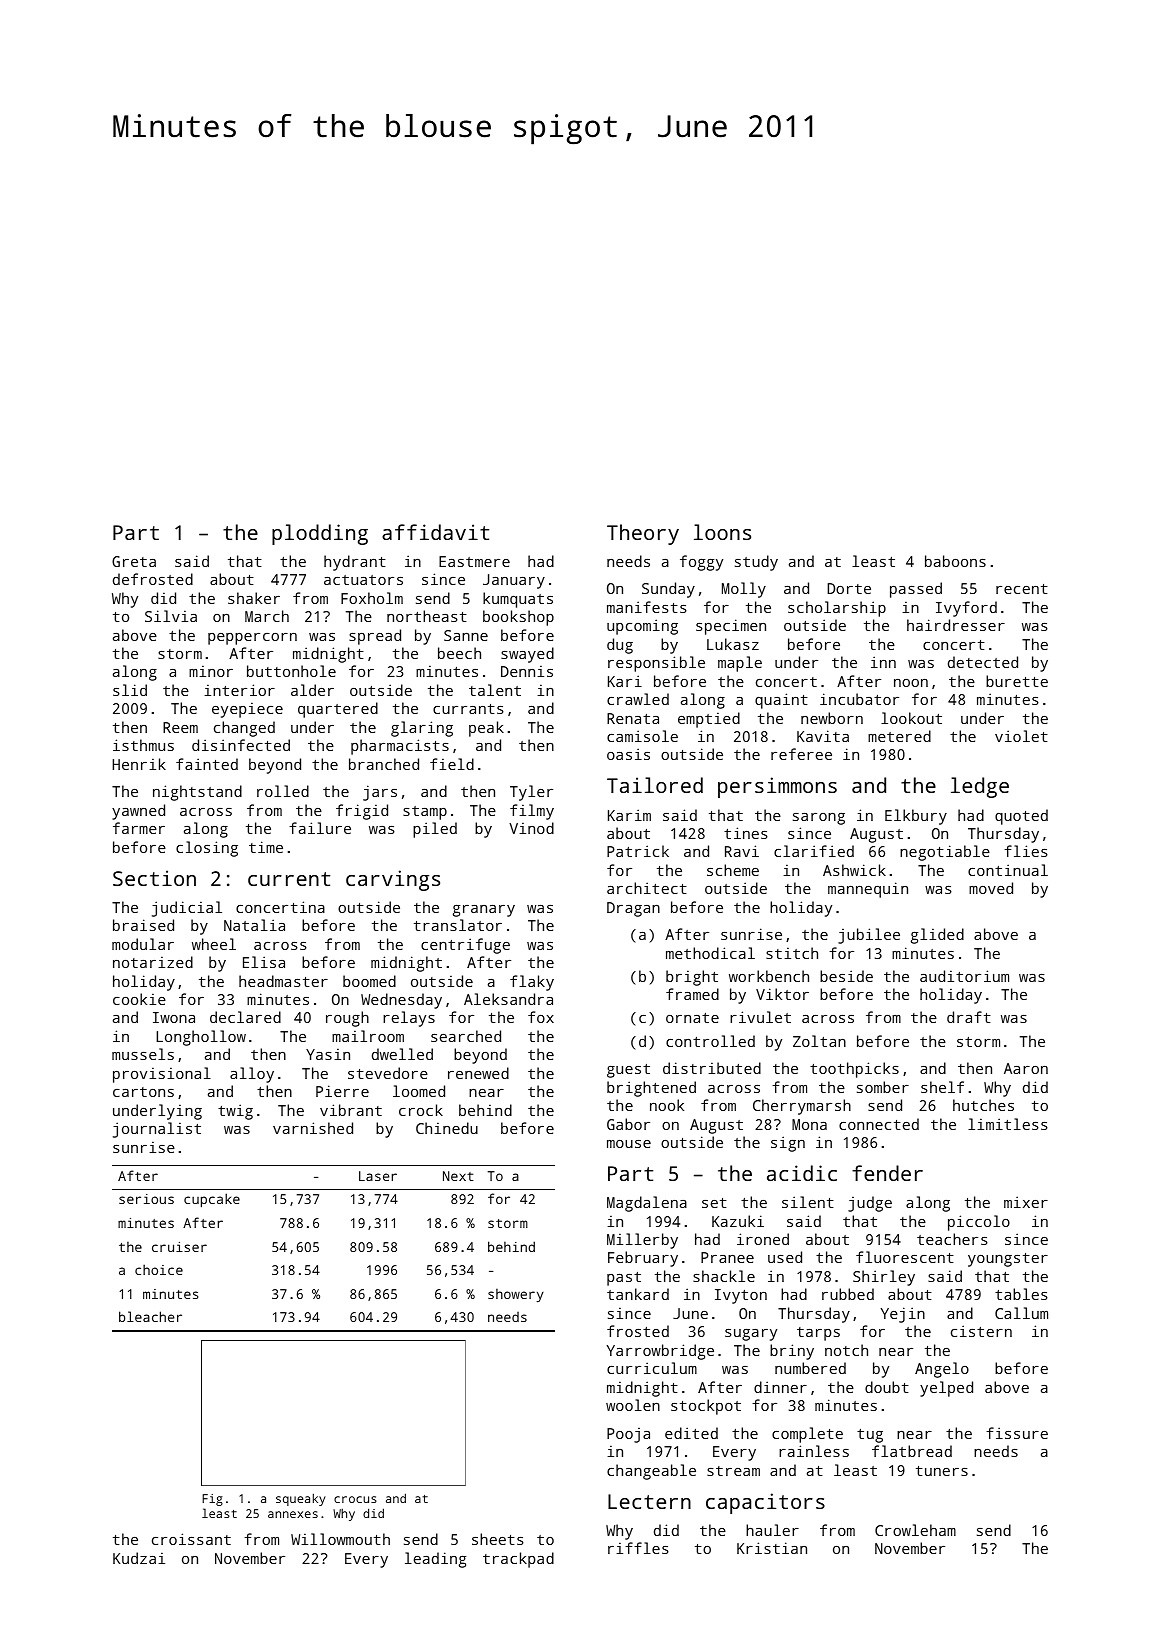 The height and width of the screenshot is (1643, 1161). I want to click on baboons, so click(955, 561).
